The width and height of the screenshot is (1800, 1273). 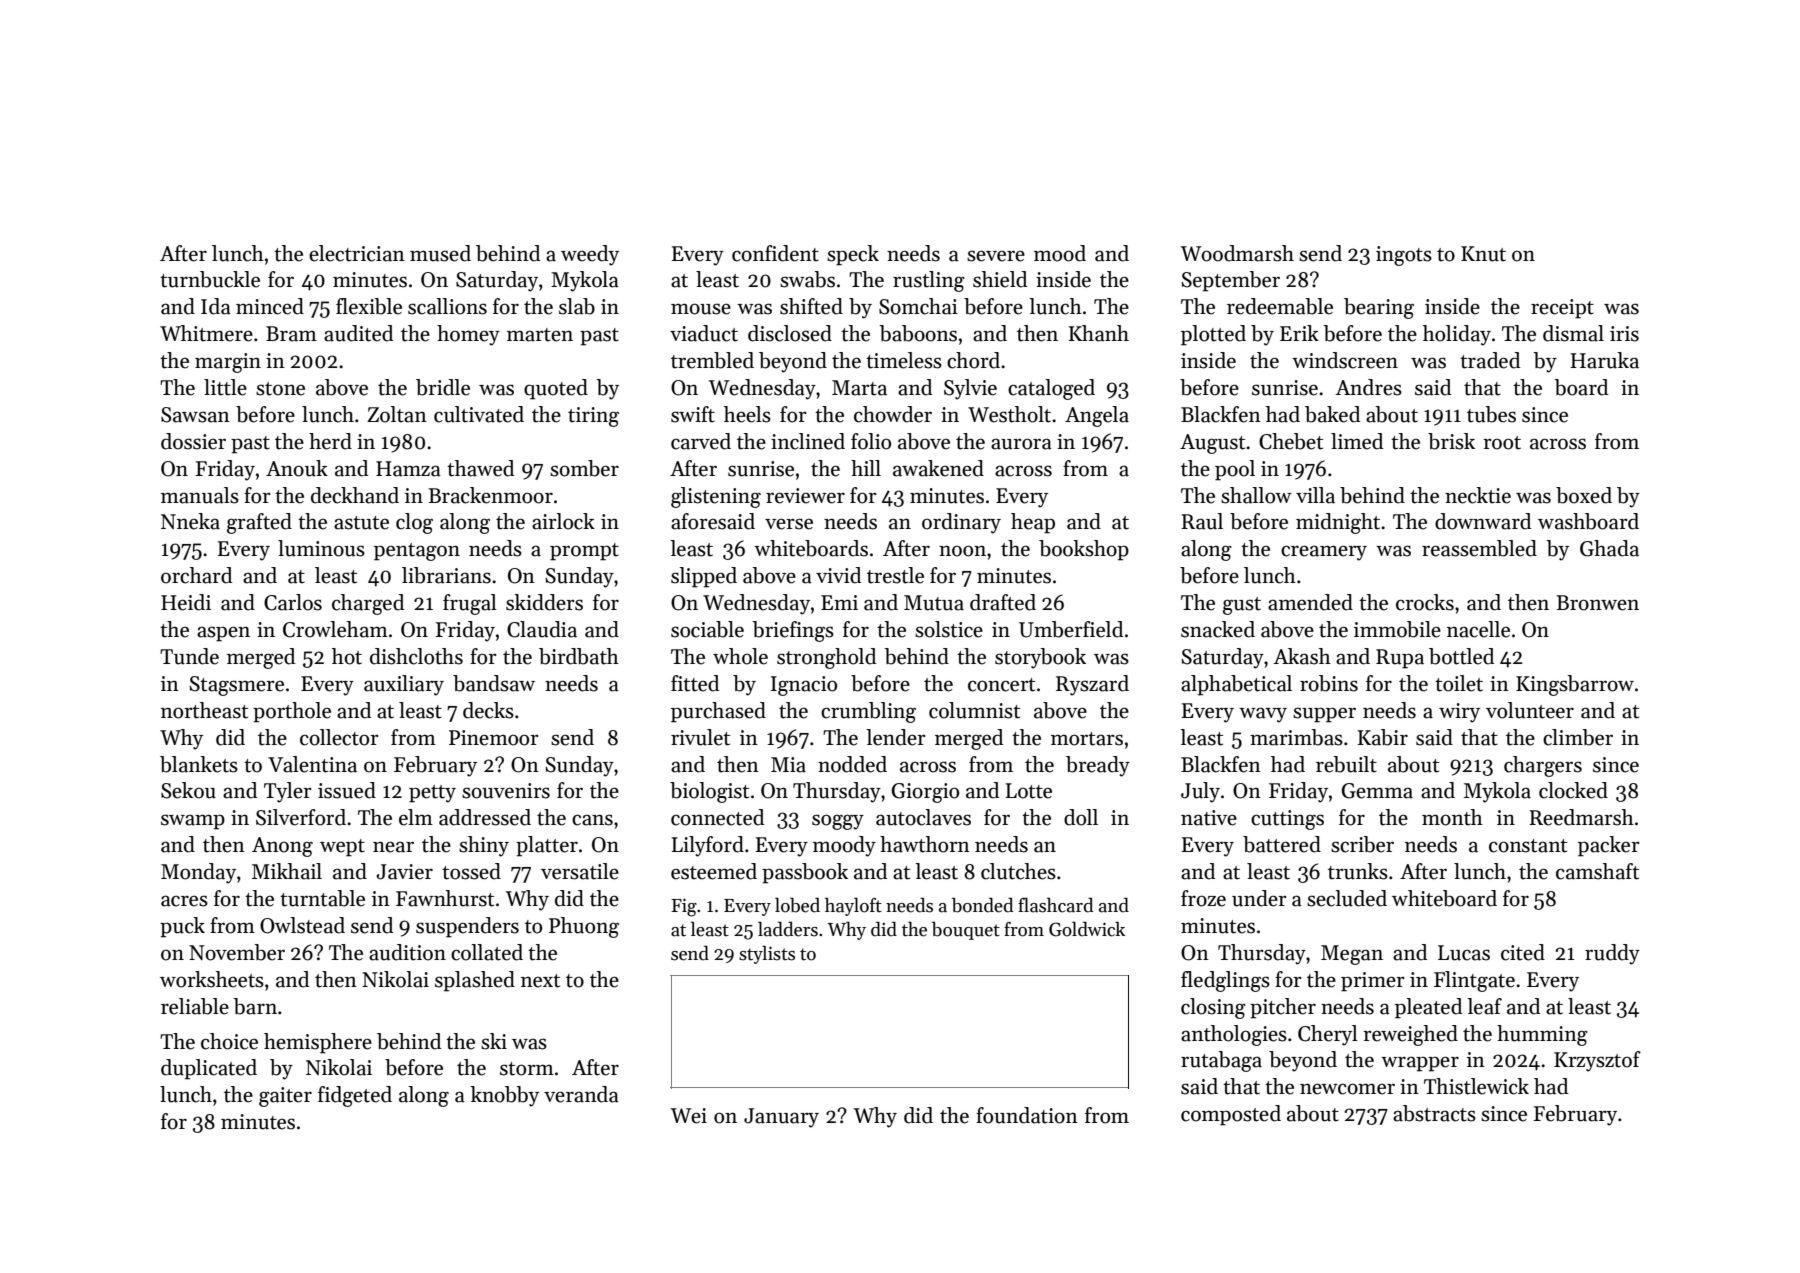 What do you see at coordinates (781, 1118) in the screenshot?
I see `January` at bounding box center [781, 1118].
